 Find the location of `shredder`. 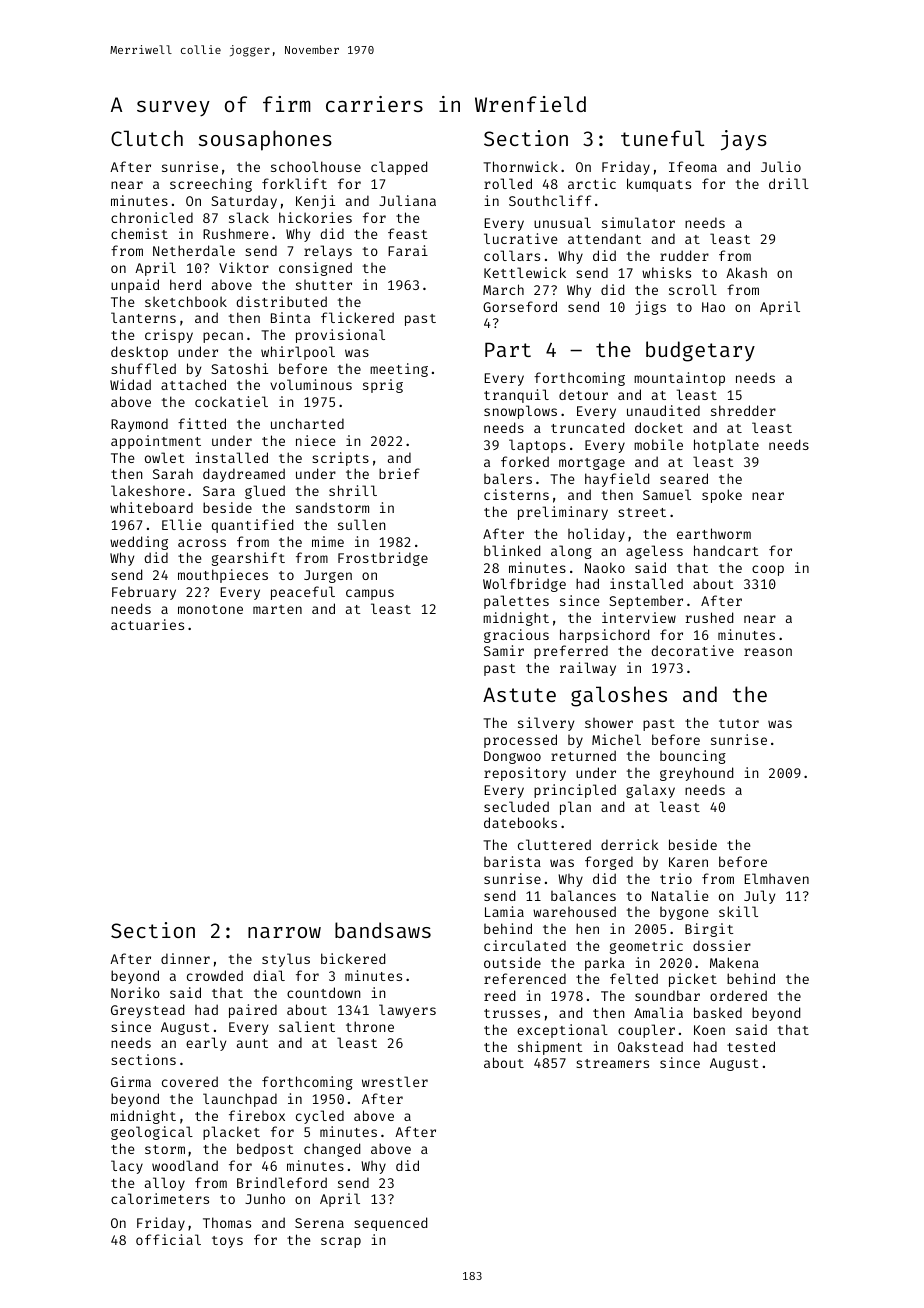

shredder is located at coordinates (743, 410).
